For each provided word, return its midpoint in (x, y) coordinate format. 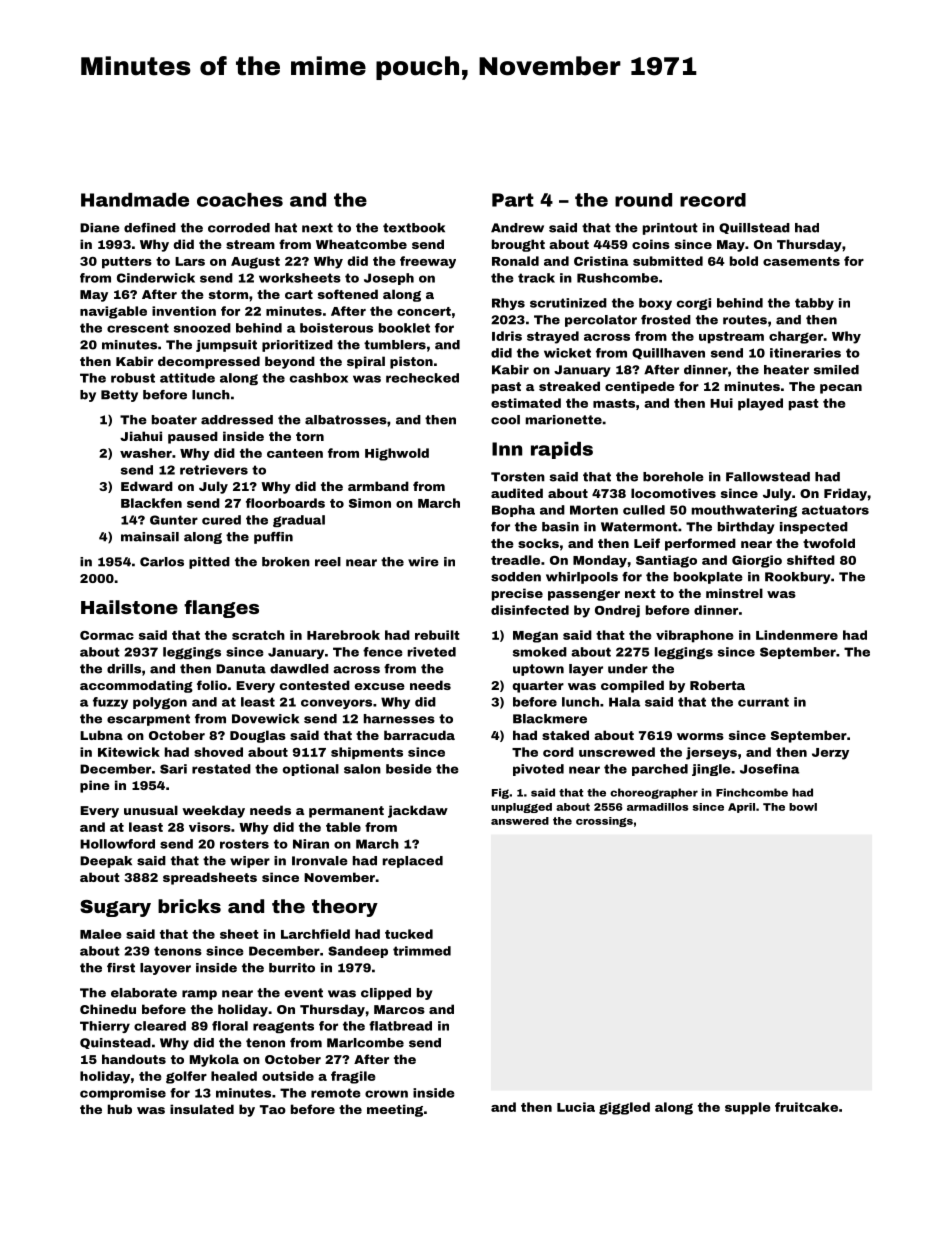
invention (184, 311)
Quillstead (754, 228)
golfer (186, 1077)
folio (212, 685)
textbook (414, 228)
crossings (604, 822)
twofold (829, 543)
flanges (221, 609)
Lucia (576, 1107)
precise (517, 594)
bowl (803, 807)
